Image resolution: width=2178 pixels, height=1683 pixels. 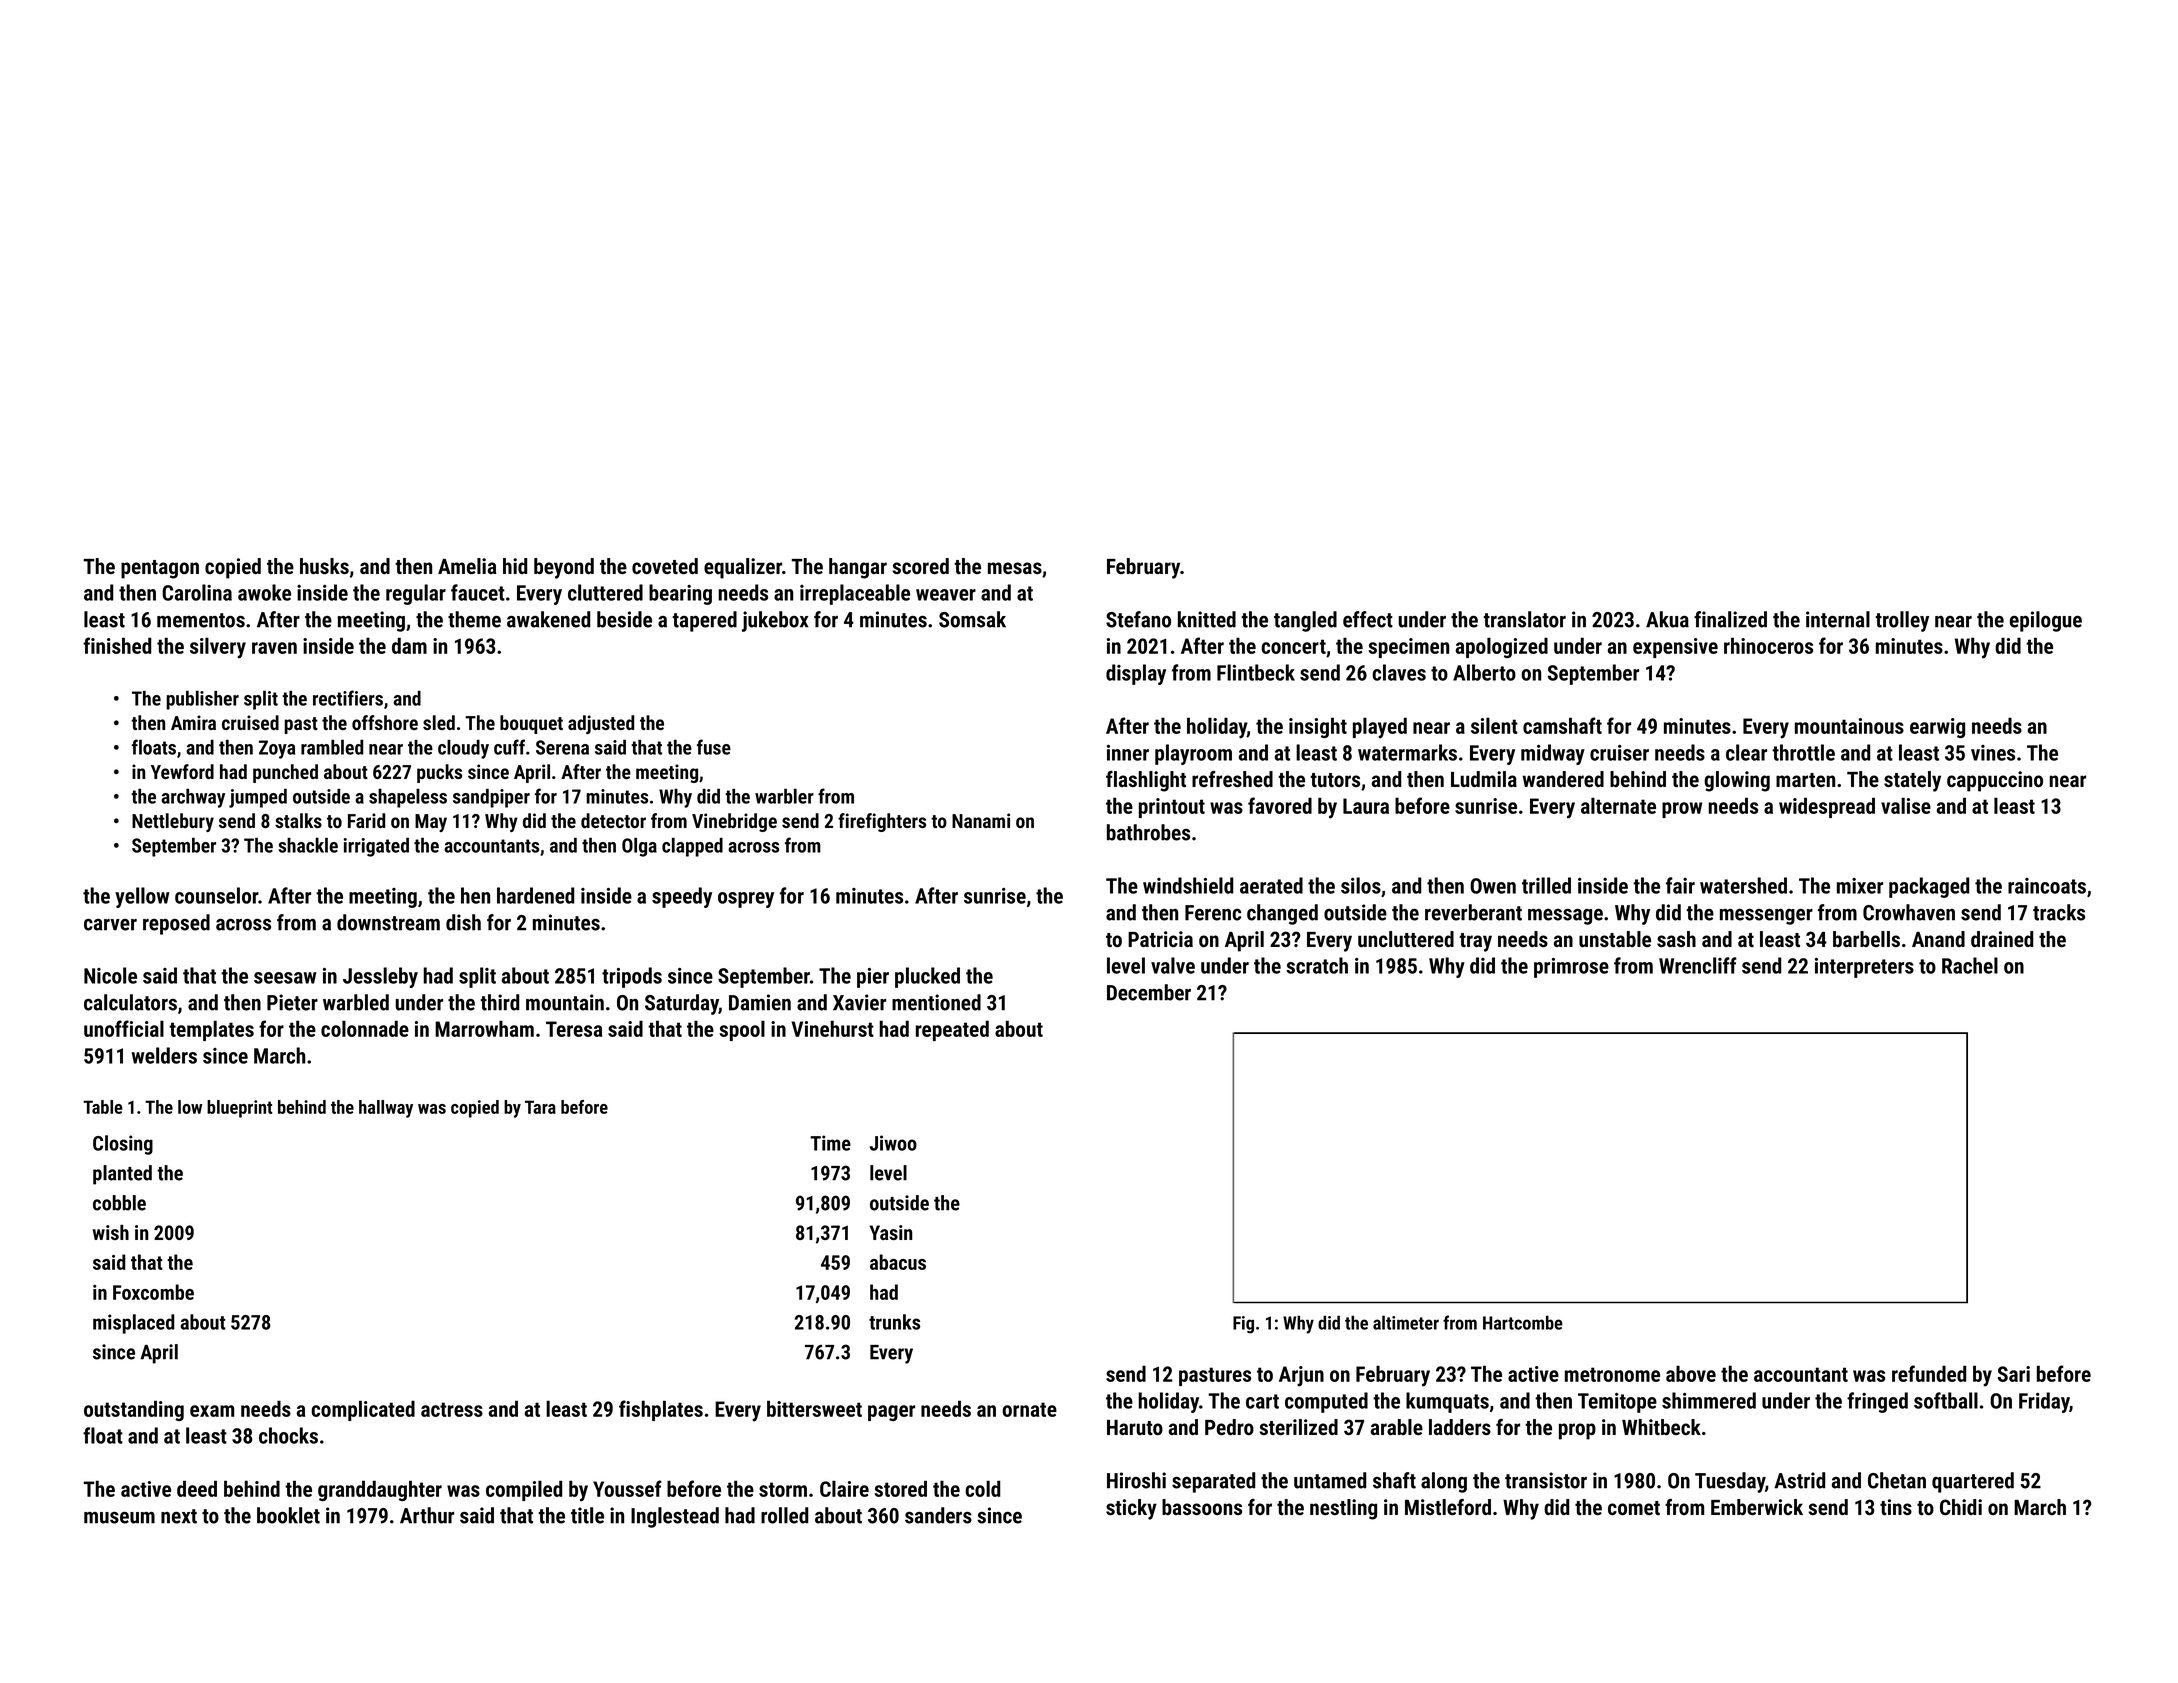 What do you see at coordinates (197, 1488) in the screenshot?
I see `deed` at bounding box center [197, 1488].
